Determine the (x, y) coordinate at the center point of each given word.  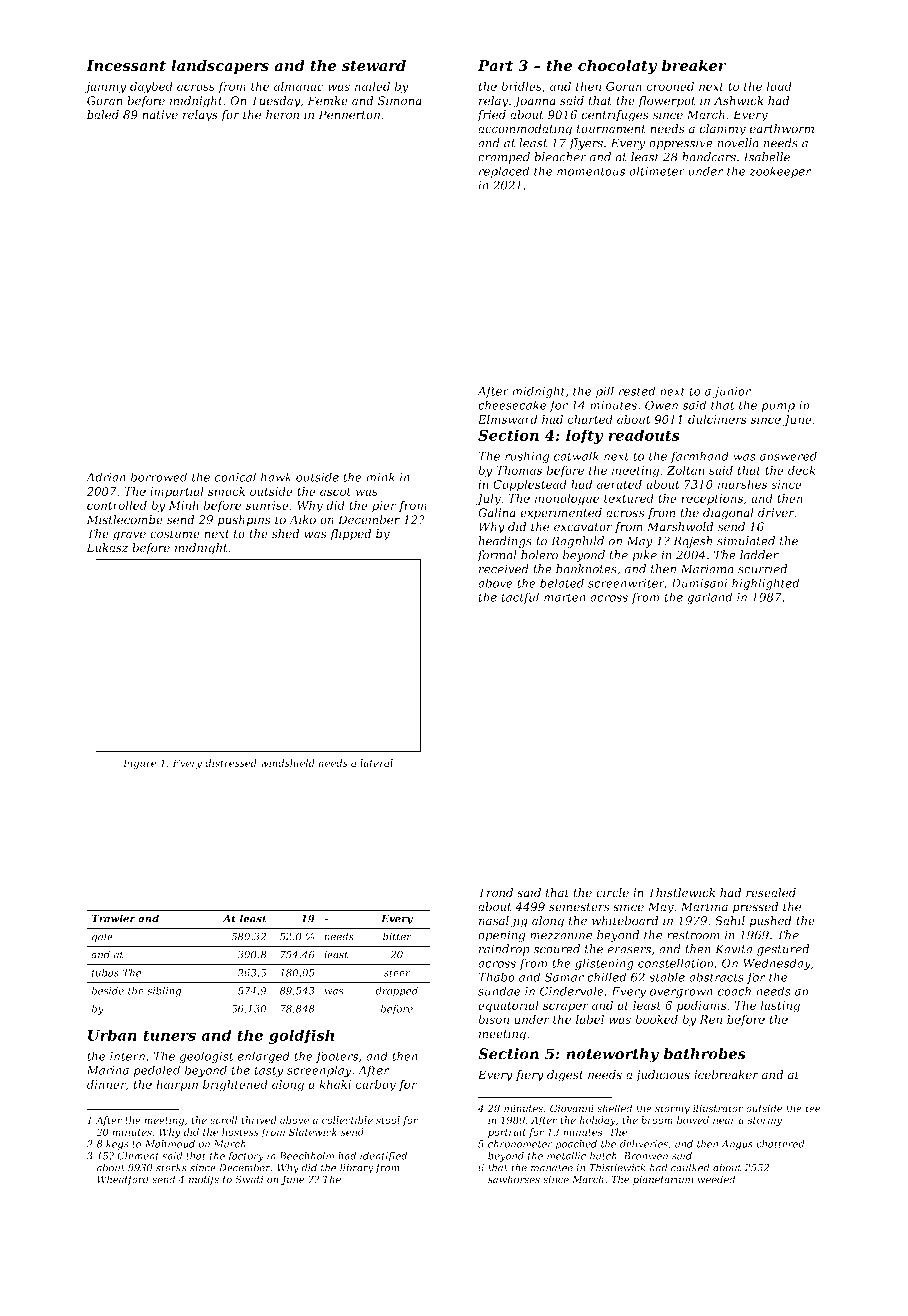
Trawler (114, 918)
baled (103, 115)
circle (612, 892)
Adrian (106, 477)
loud (779, 86)
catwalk (576, 456)
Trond (495, 893)
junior (732, 392)
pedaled (157, 1071)
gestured (783, 950)
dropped (396, 991)
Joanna (534, 102)
